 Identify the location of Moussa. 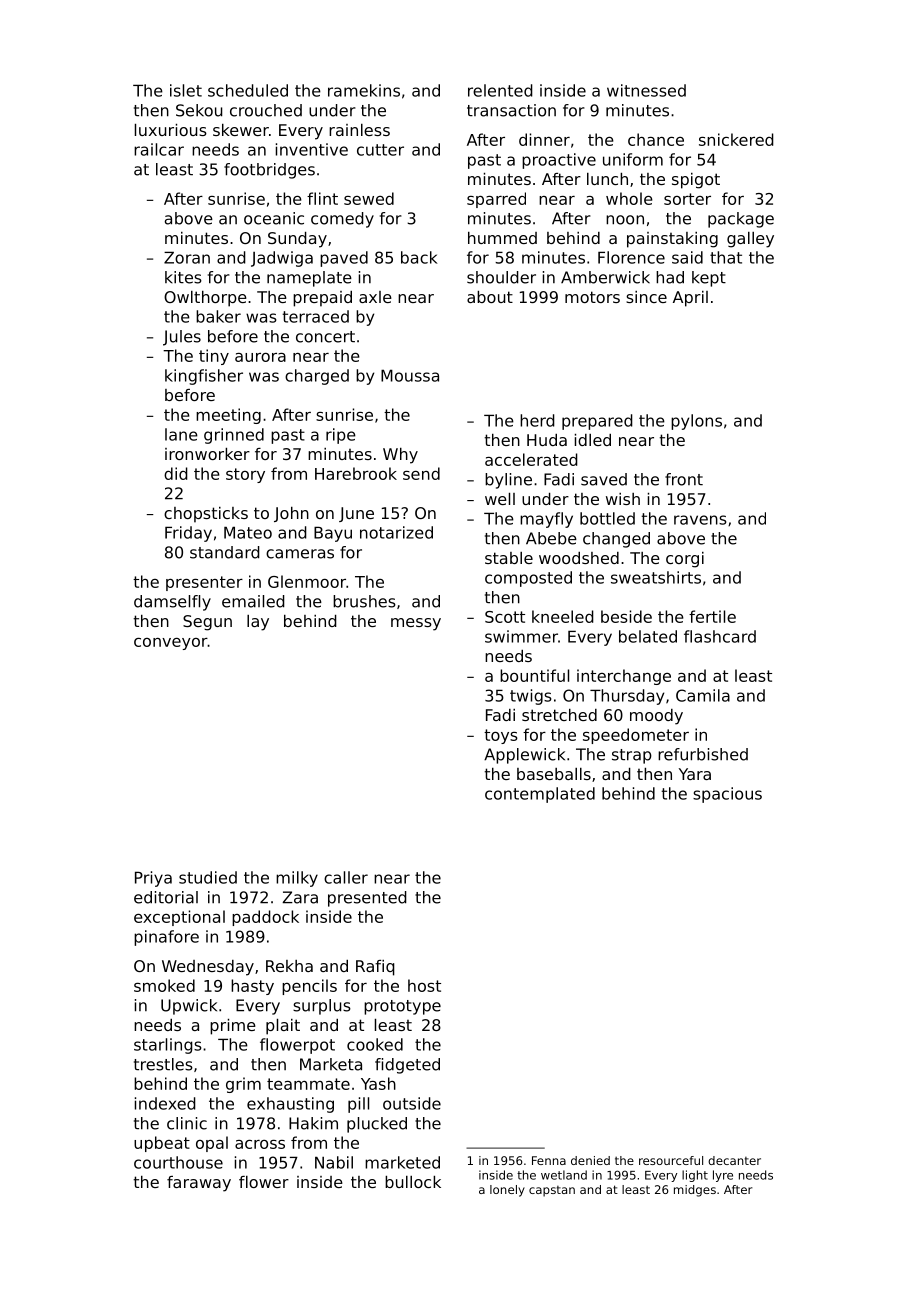
(410, 375).
